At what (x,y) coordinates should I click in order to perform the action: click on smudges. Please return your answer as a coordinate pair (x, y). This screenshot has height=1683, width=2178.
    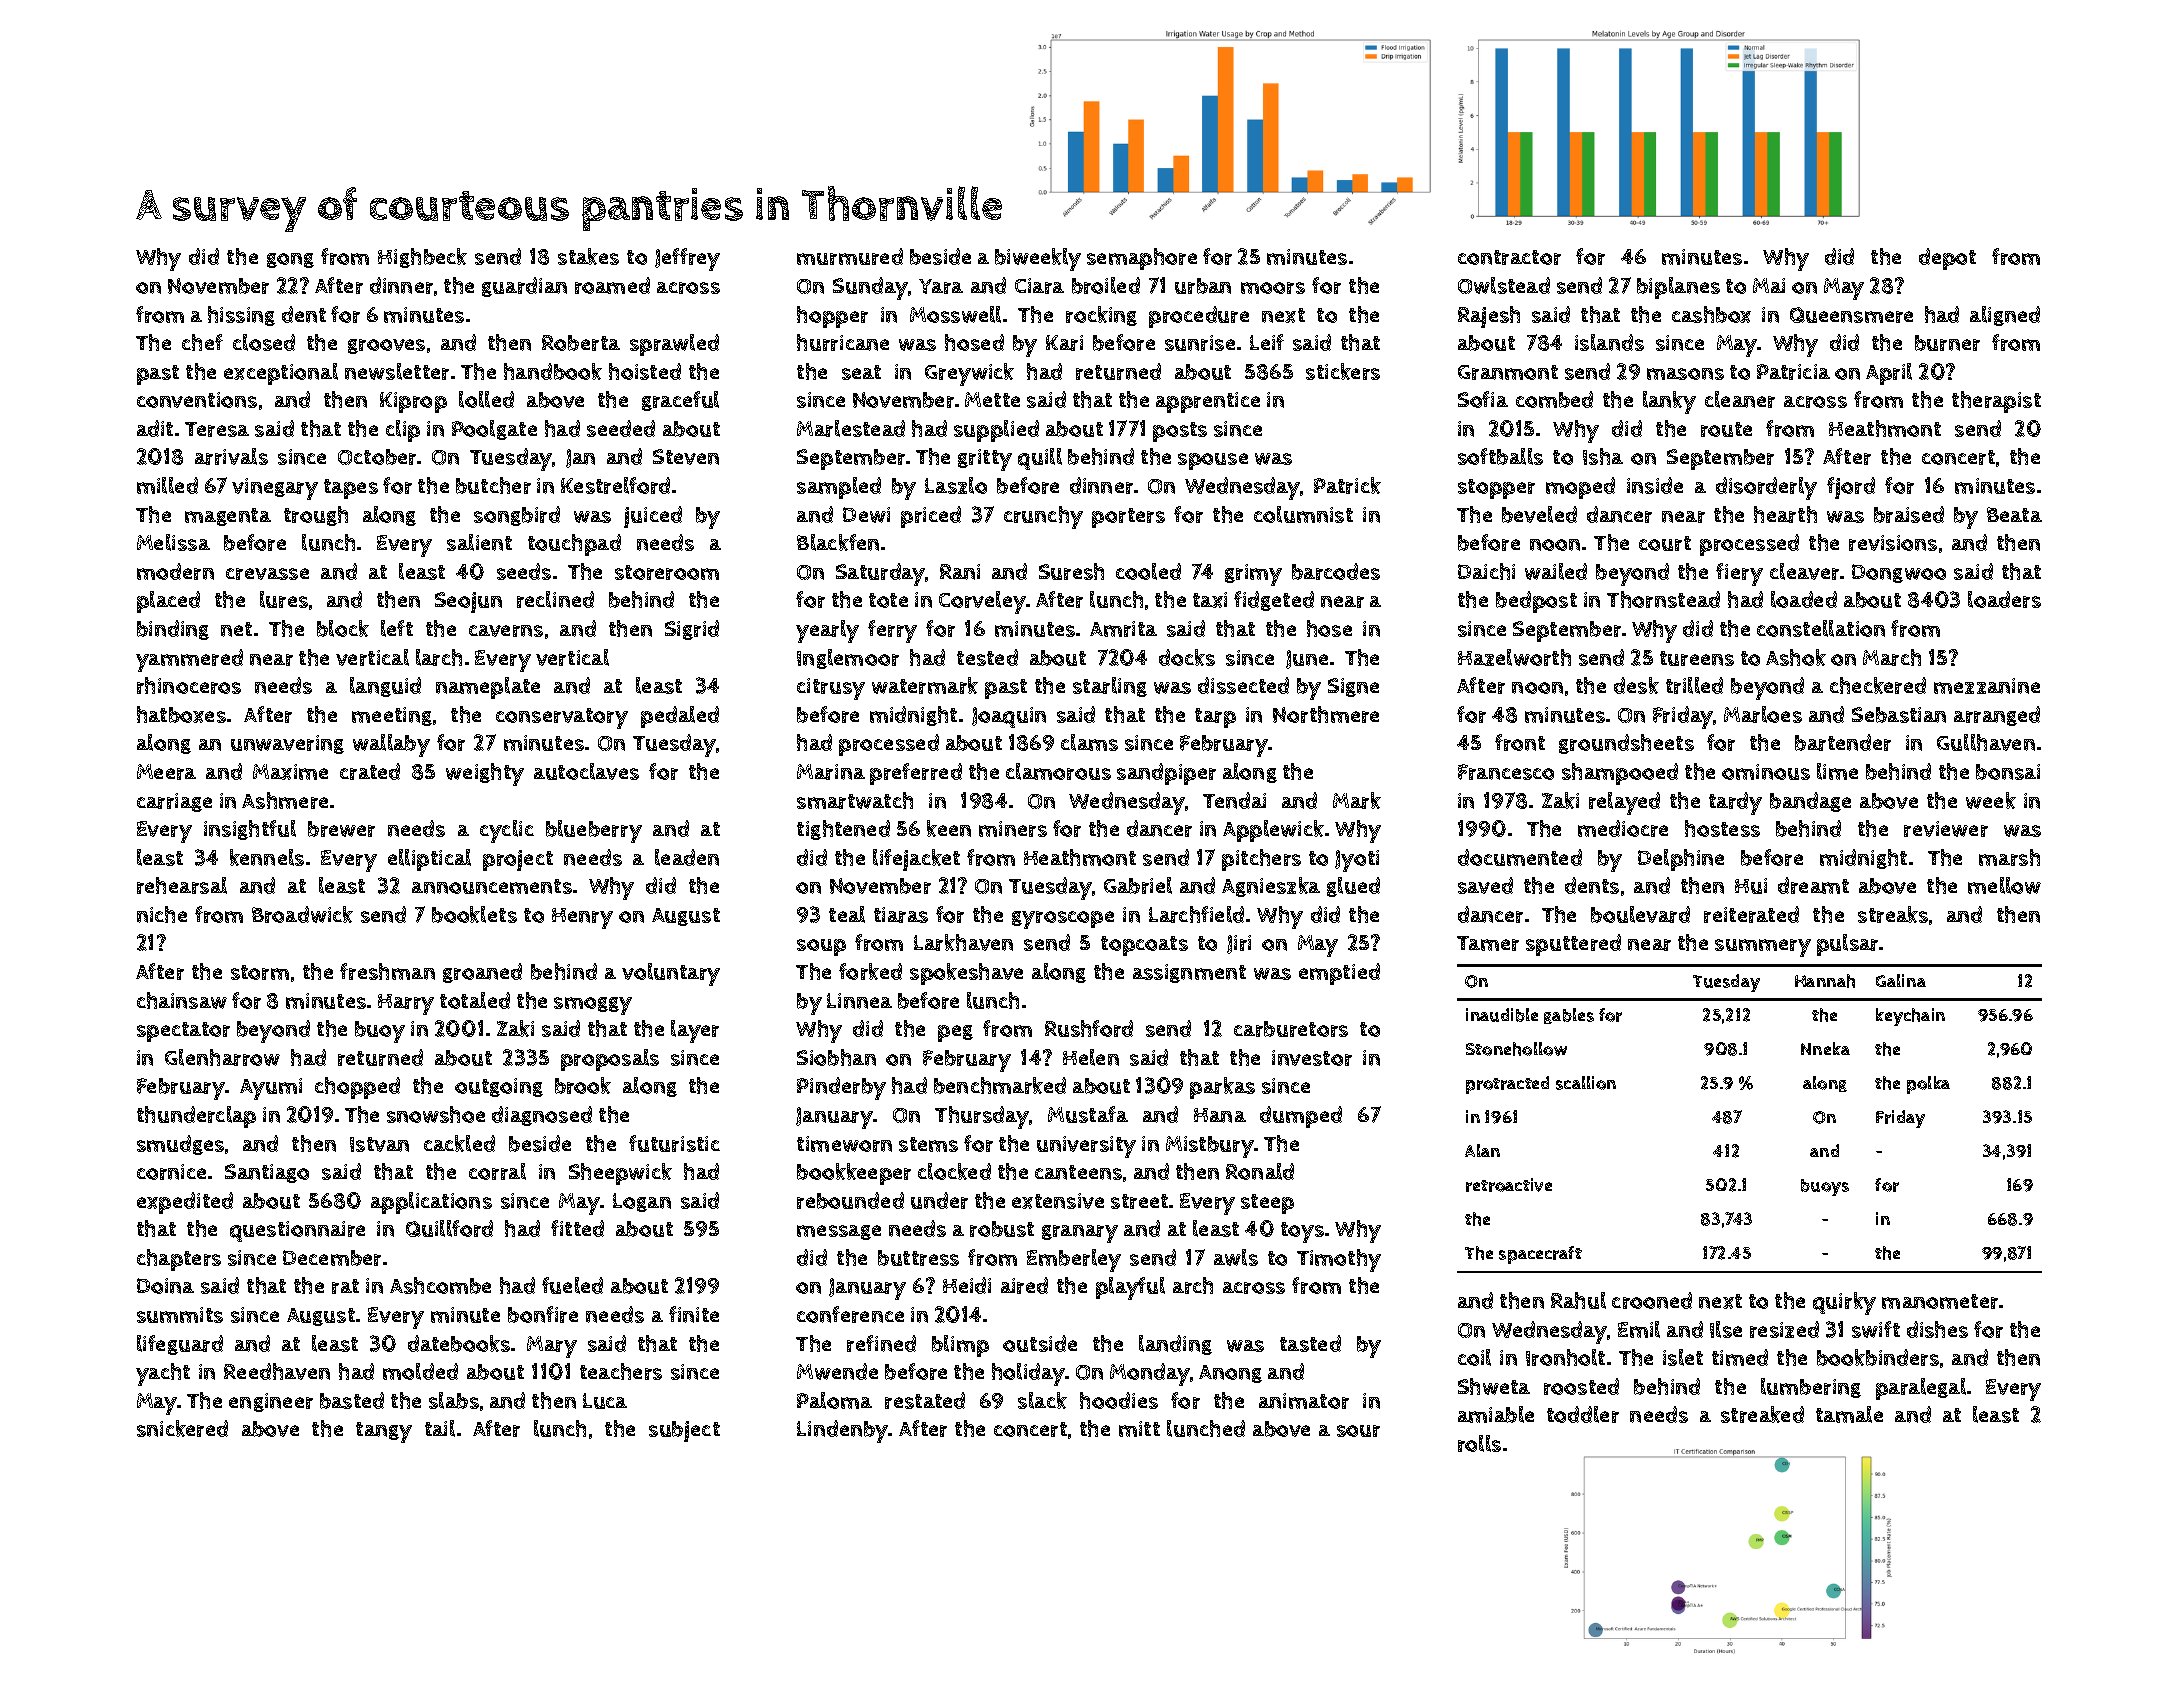
    Looking at the image, I should click on (180, 1145).
